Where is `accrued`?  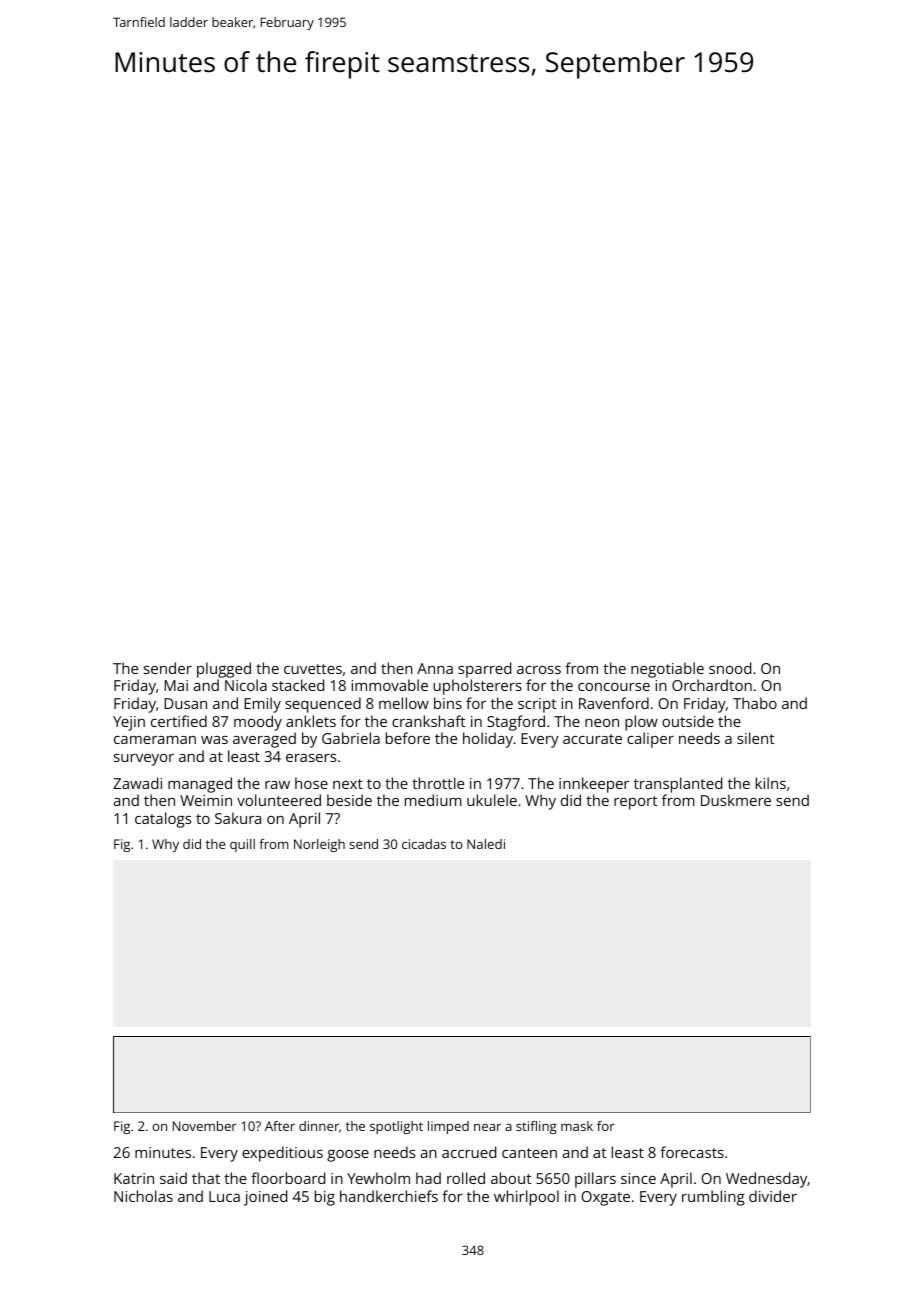 accrued is located at coordinates (469, 1152).
